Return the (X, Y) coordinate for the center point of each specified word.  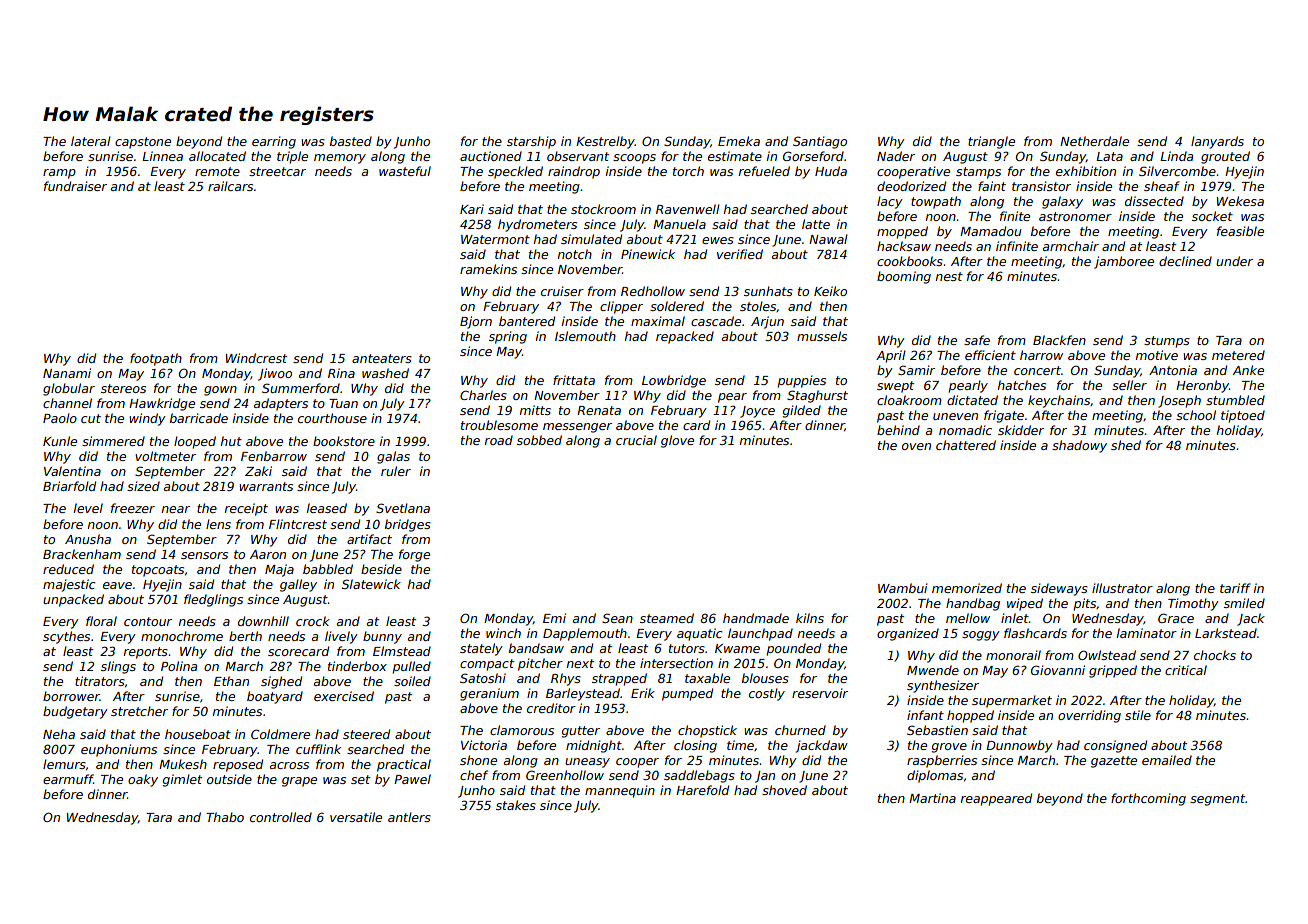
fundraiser (75, 186)
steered (366, 734)
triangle (991, 142)
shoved (784, 790)
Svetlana (403, 508)
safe (977, 340)
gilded (802, 411)
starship (531, 142)
